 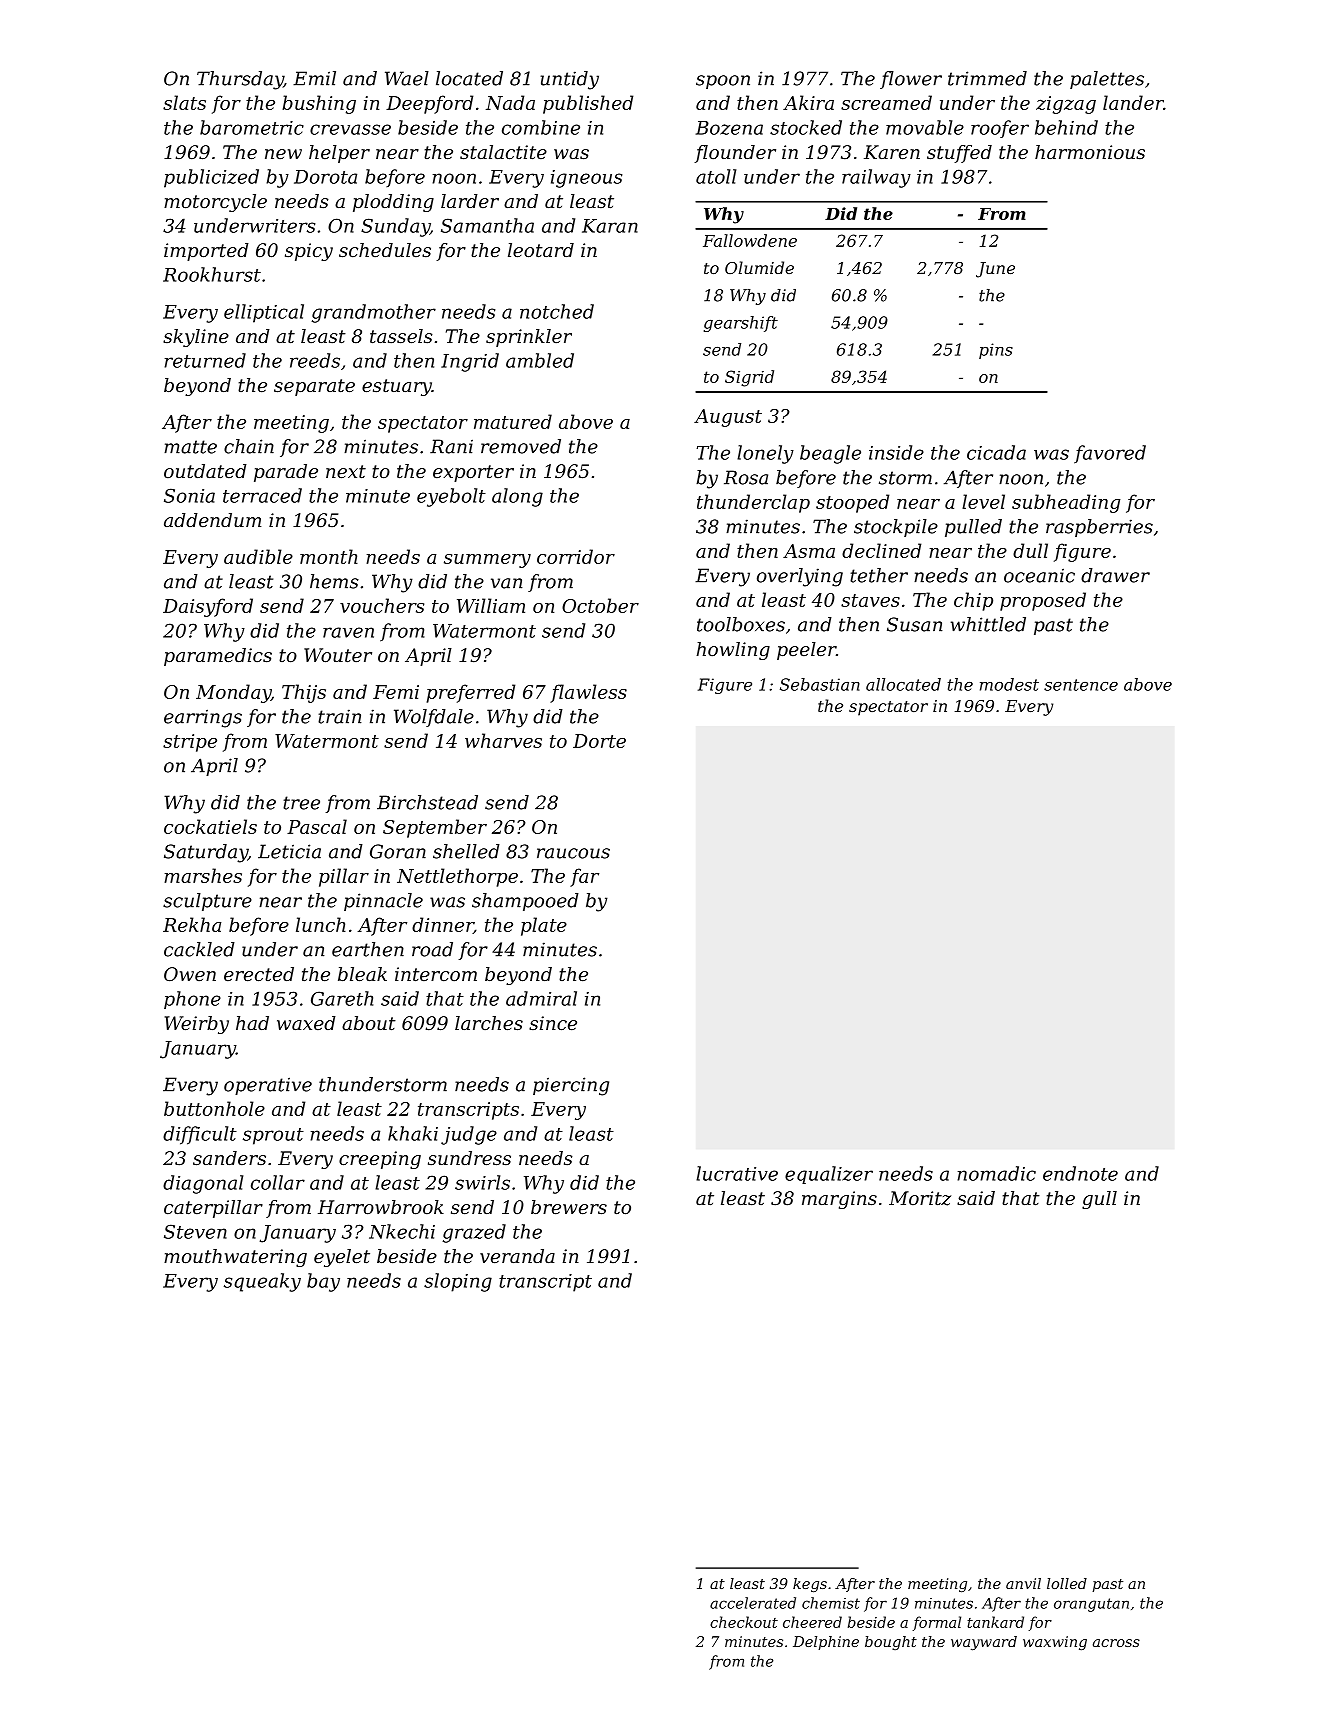 I want to click on motorcycle, so click(x=215, y=203).
